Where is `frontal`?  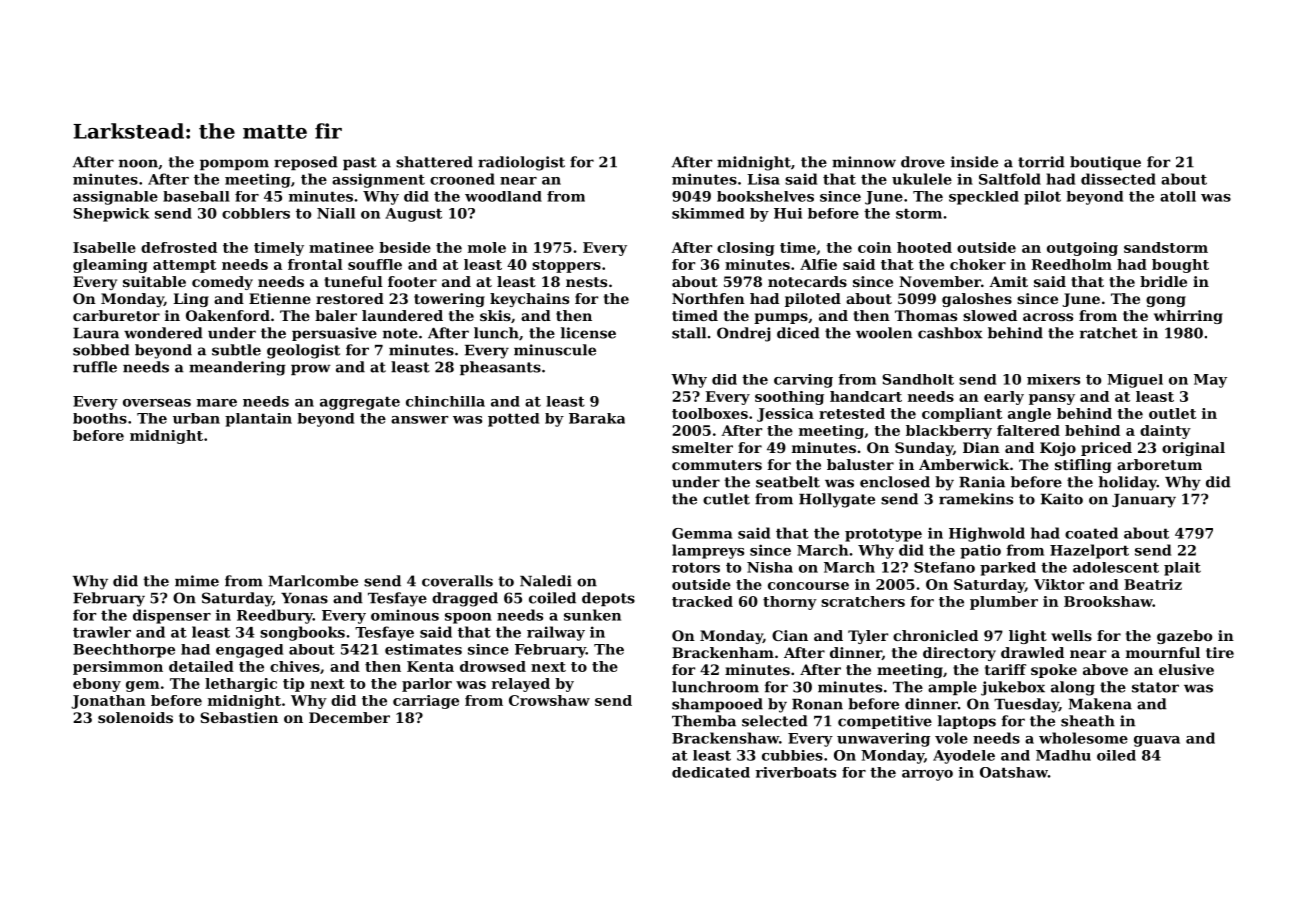
frontal is located at coordinates (315, 264).
